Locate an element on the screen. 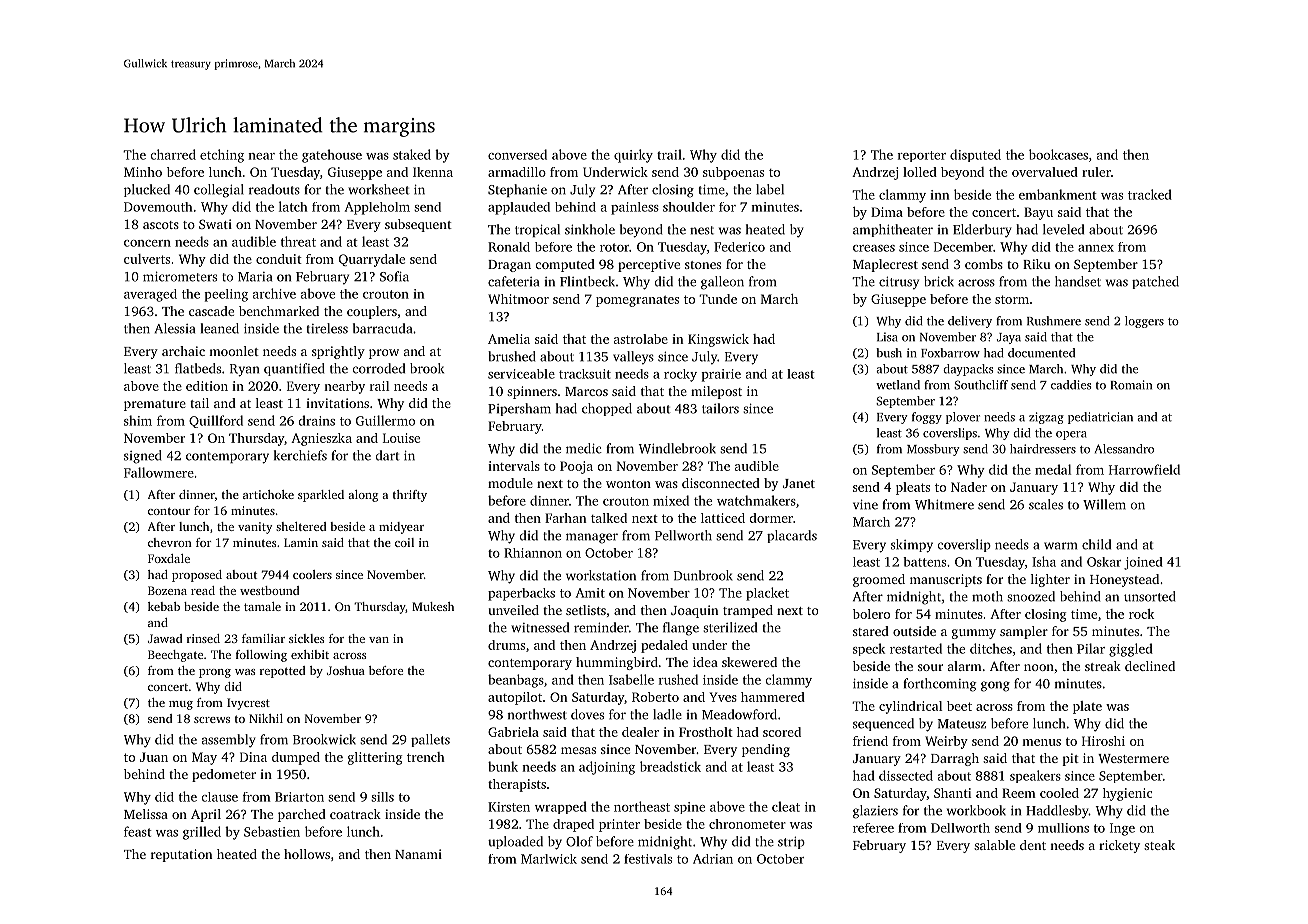 This screenshot has height=924, width=1308. embankment is located at coordinates (1058, 194).
